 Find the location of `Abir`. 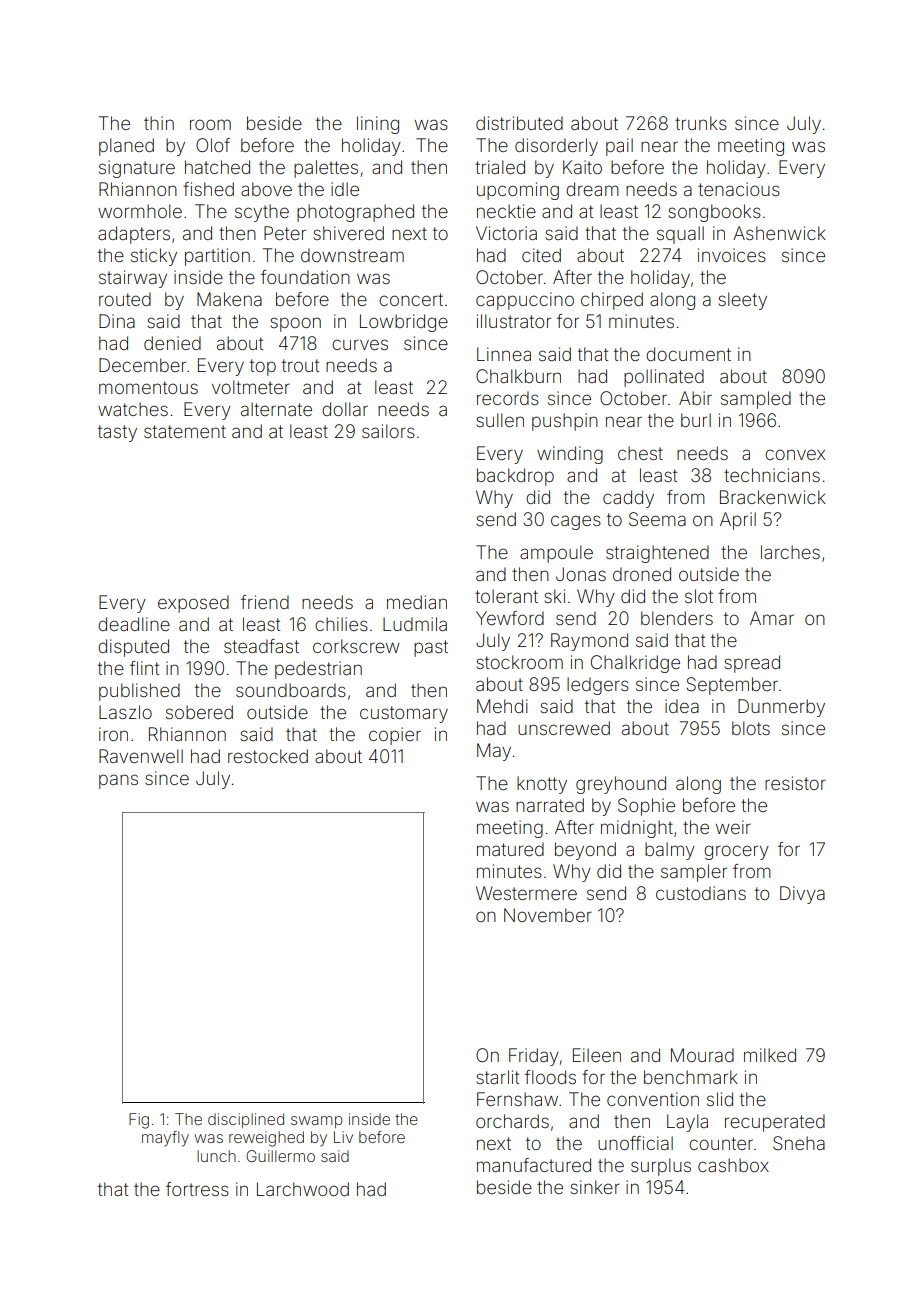

Abir is located at coordinates (695, 398).
